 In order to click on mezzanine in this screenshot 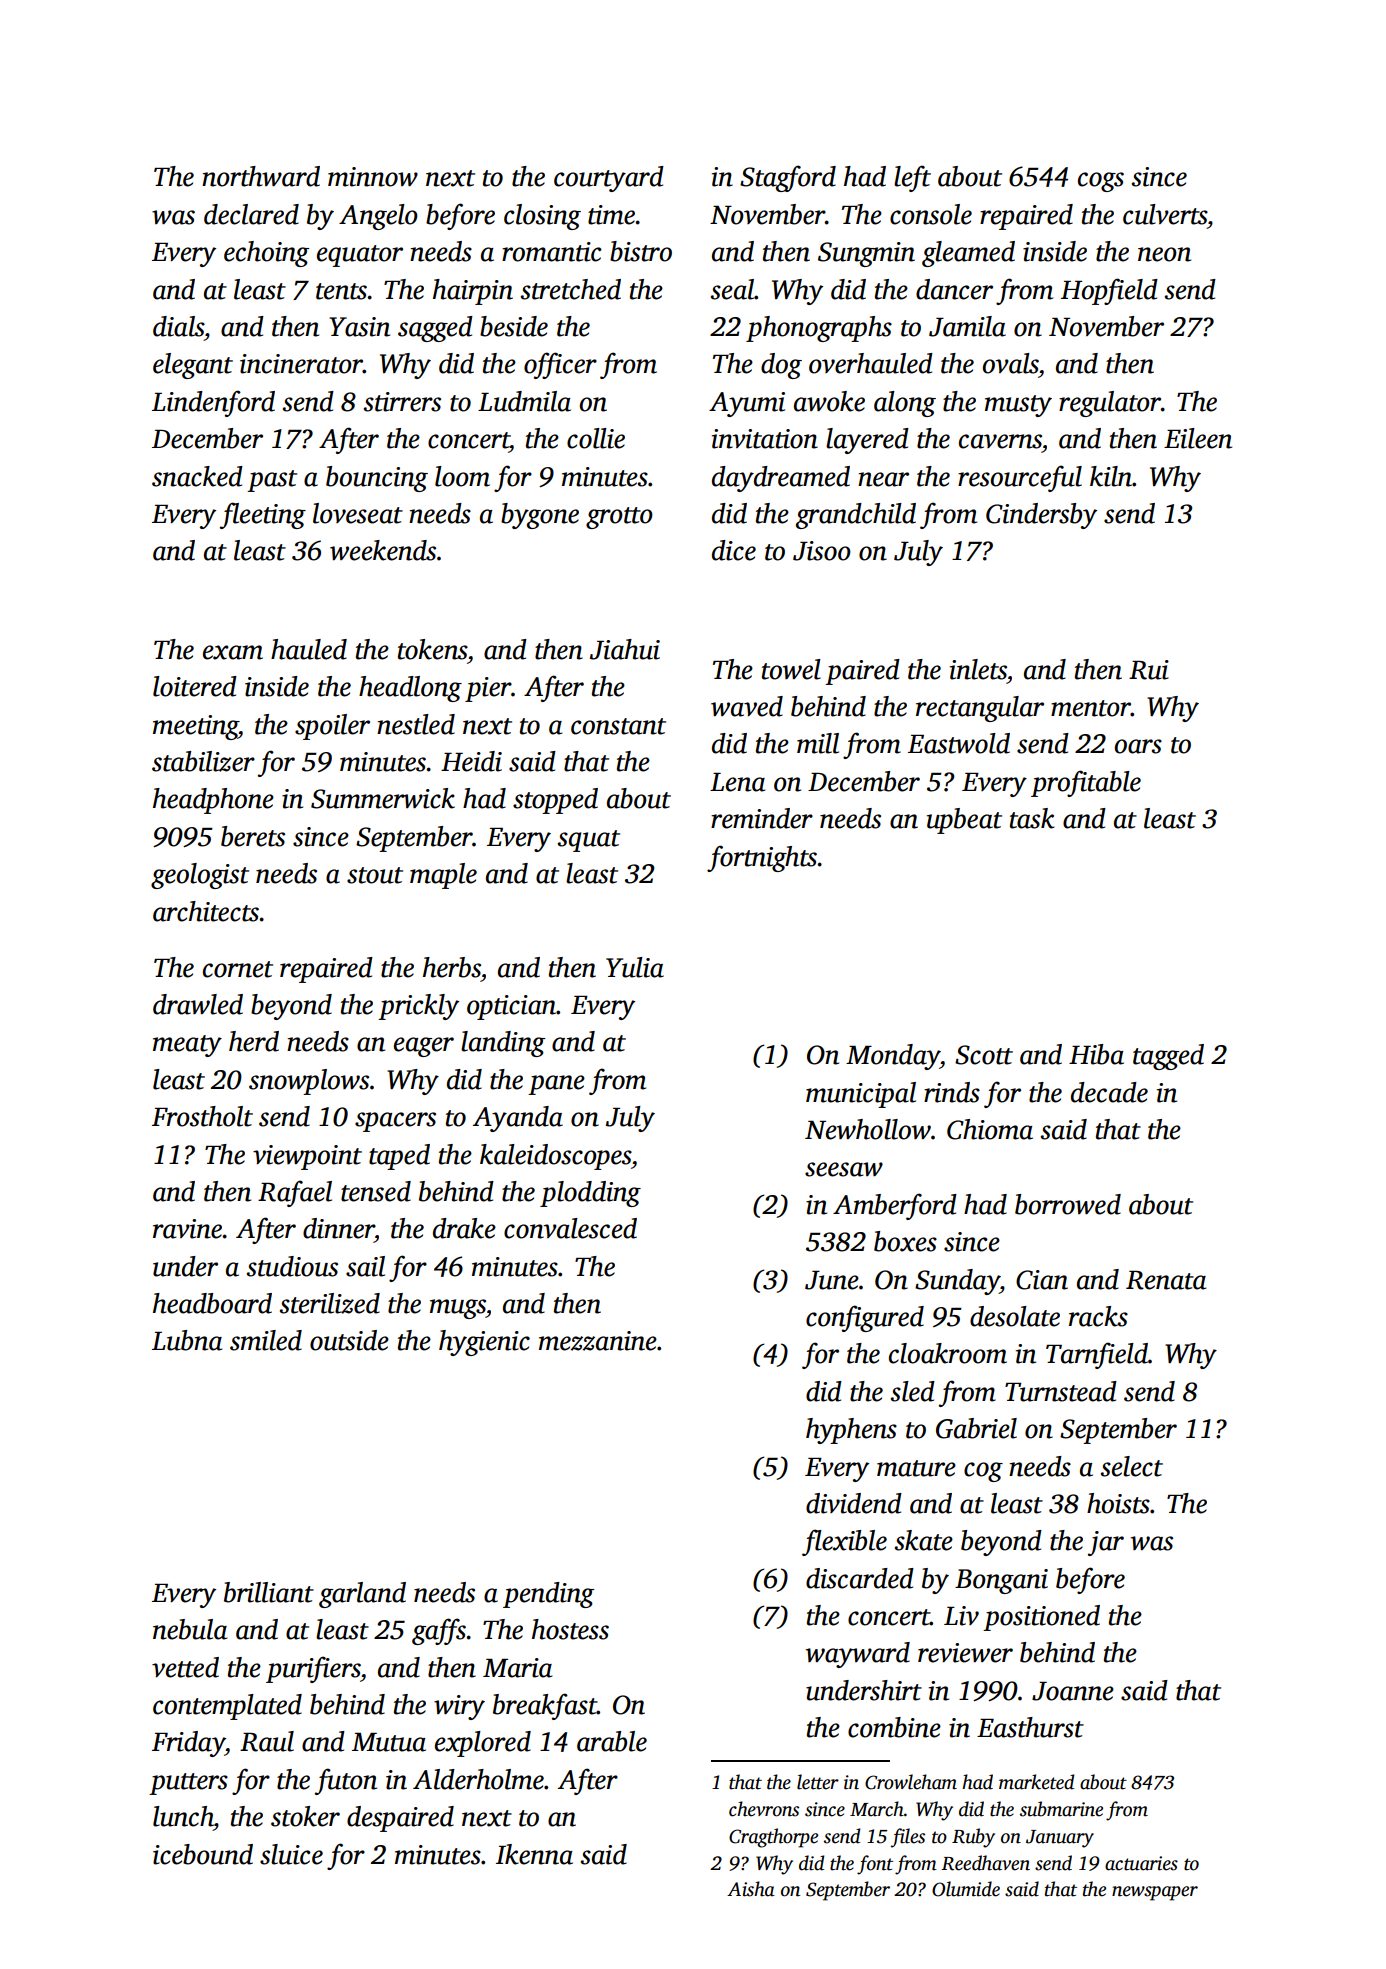, I will do `click(598, 1341)`.
